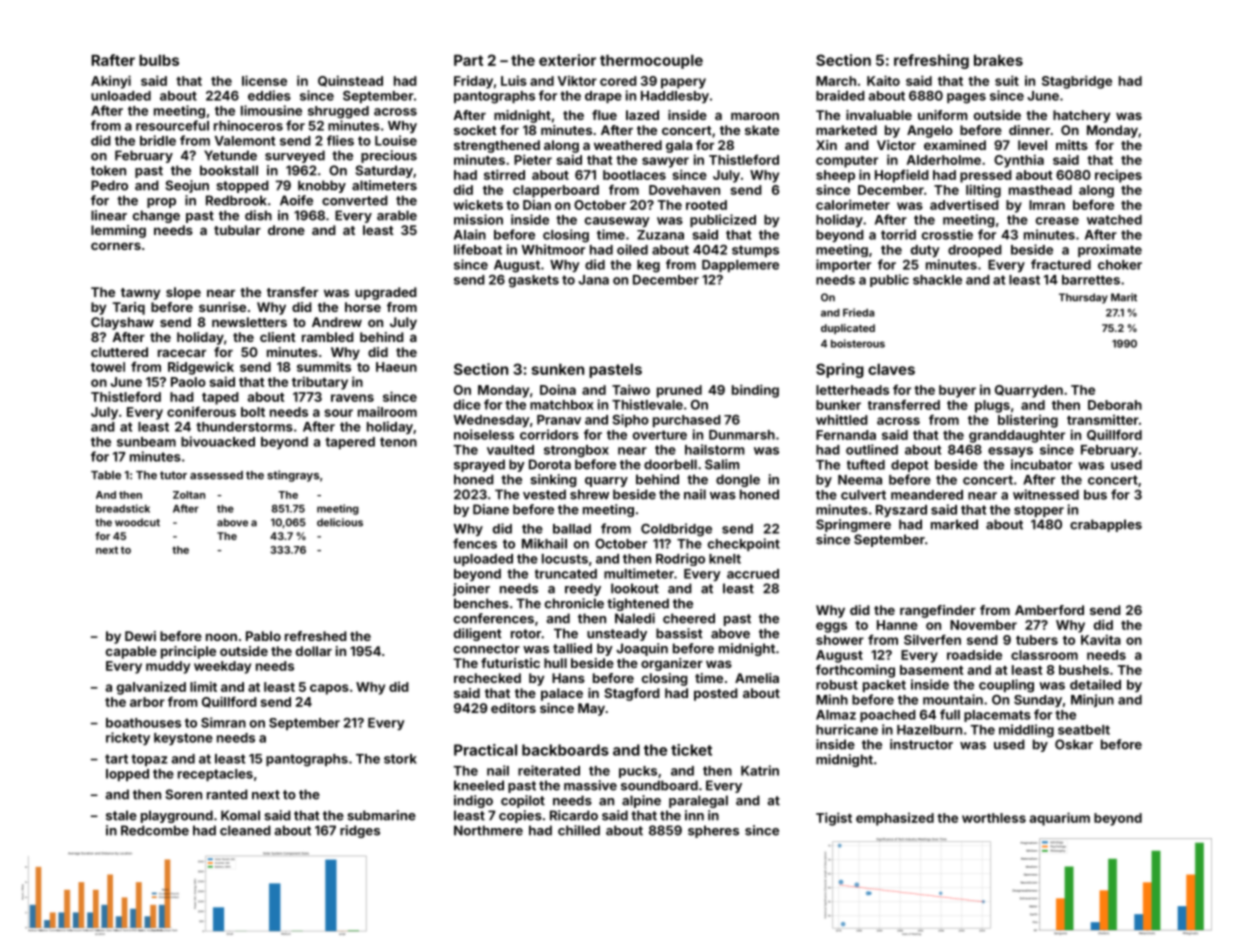  I want to click on Redcombe, so click(155, 830).
